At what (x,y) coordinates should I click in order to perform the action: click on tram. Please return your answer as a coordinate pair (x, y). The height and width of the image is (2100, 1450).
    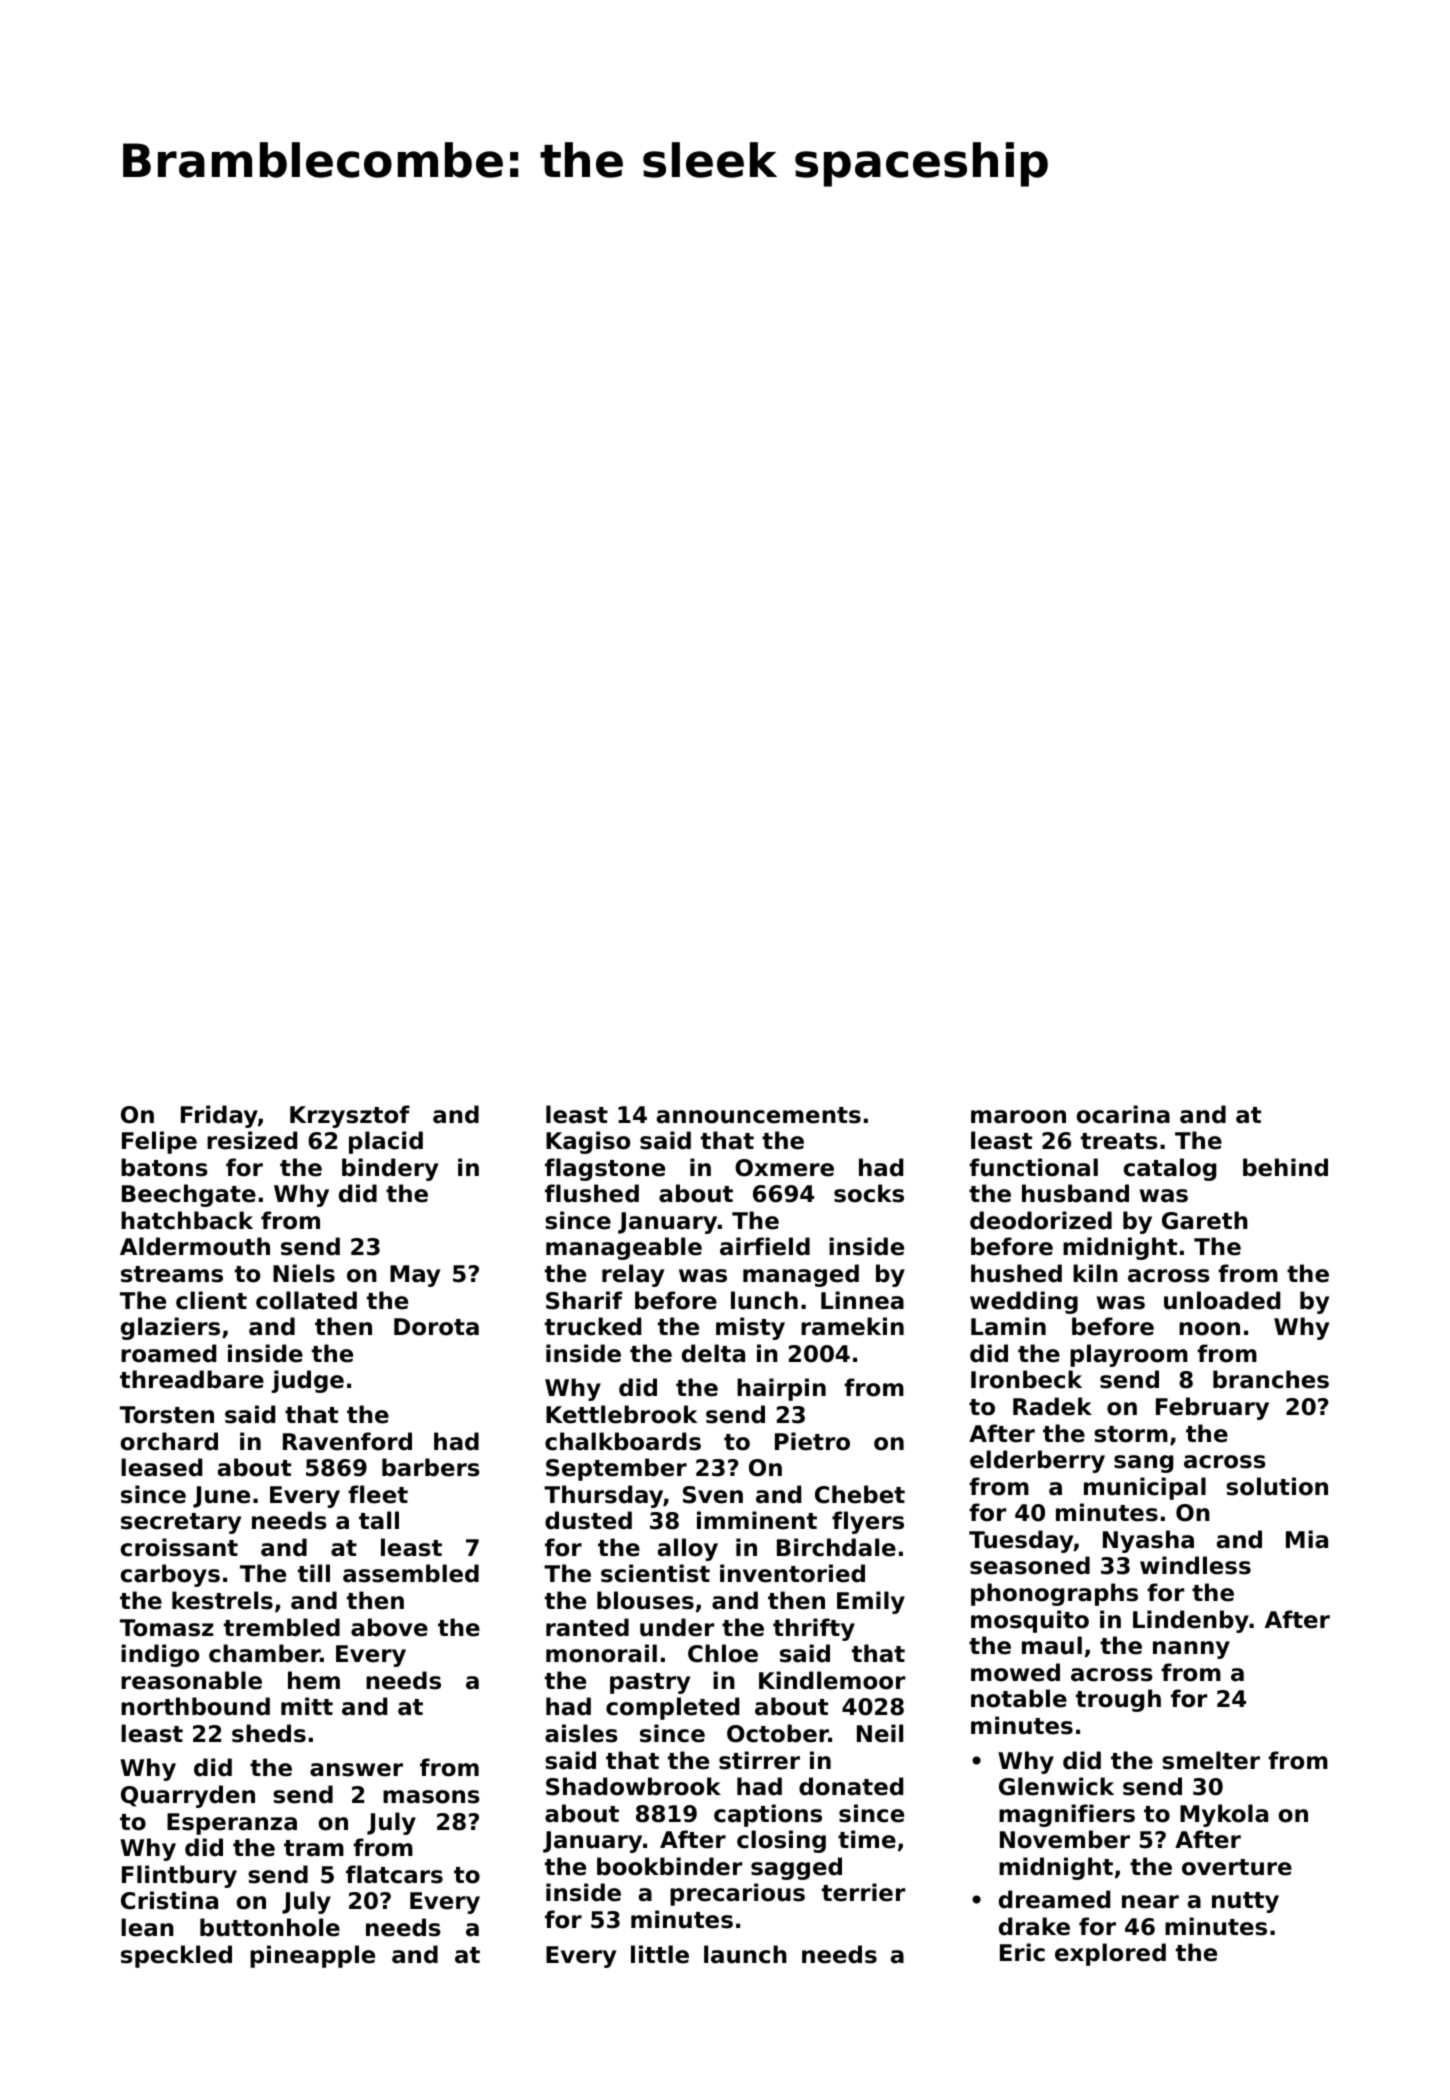
    Looking at the image, I should click on (314, 1848).
